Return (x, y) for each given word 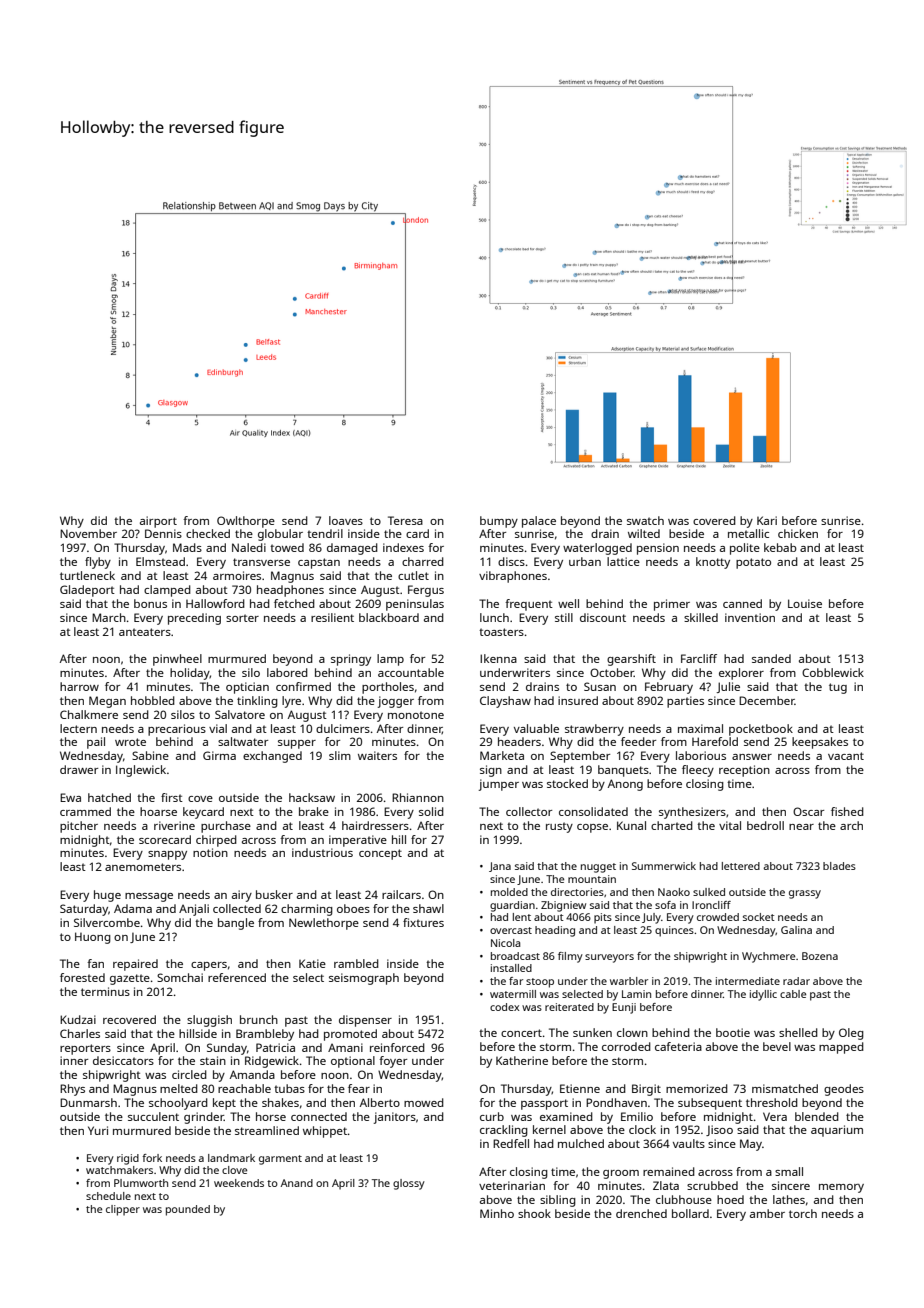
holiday (190, 674)
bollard (690, 1213)
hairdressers (375, 825)
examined (566, 1116)
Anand (297, 1183)
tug (838, 688)
